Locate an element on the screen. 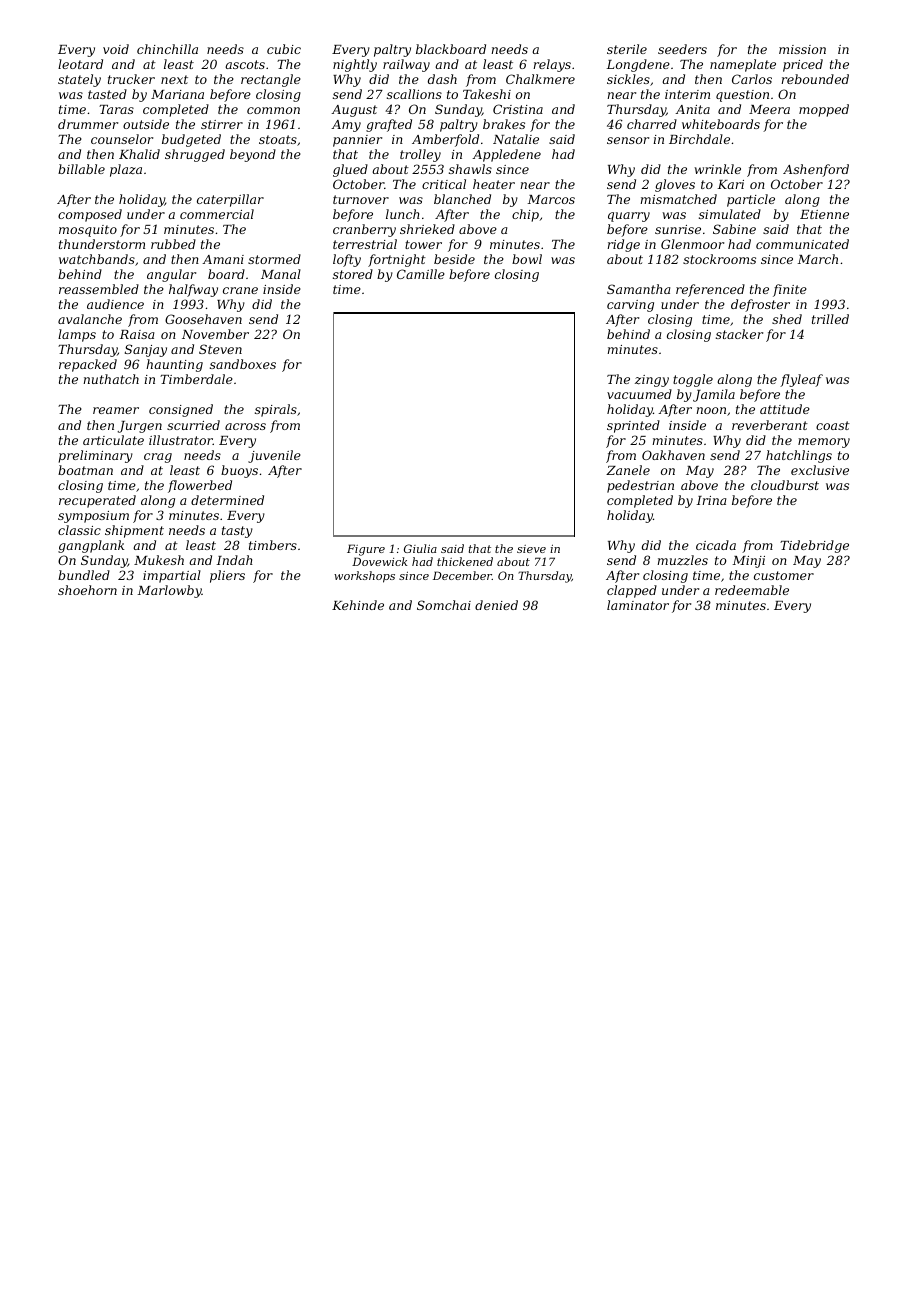 The image size is (908, 1316). shoehorn is located at coordinates (87, 590).
